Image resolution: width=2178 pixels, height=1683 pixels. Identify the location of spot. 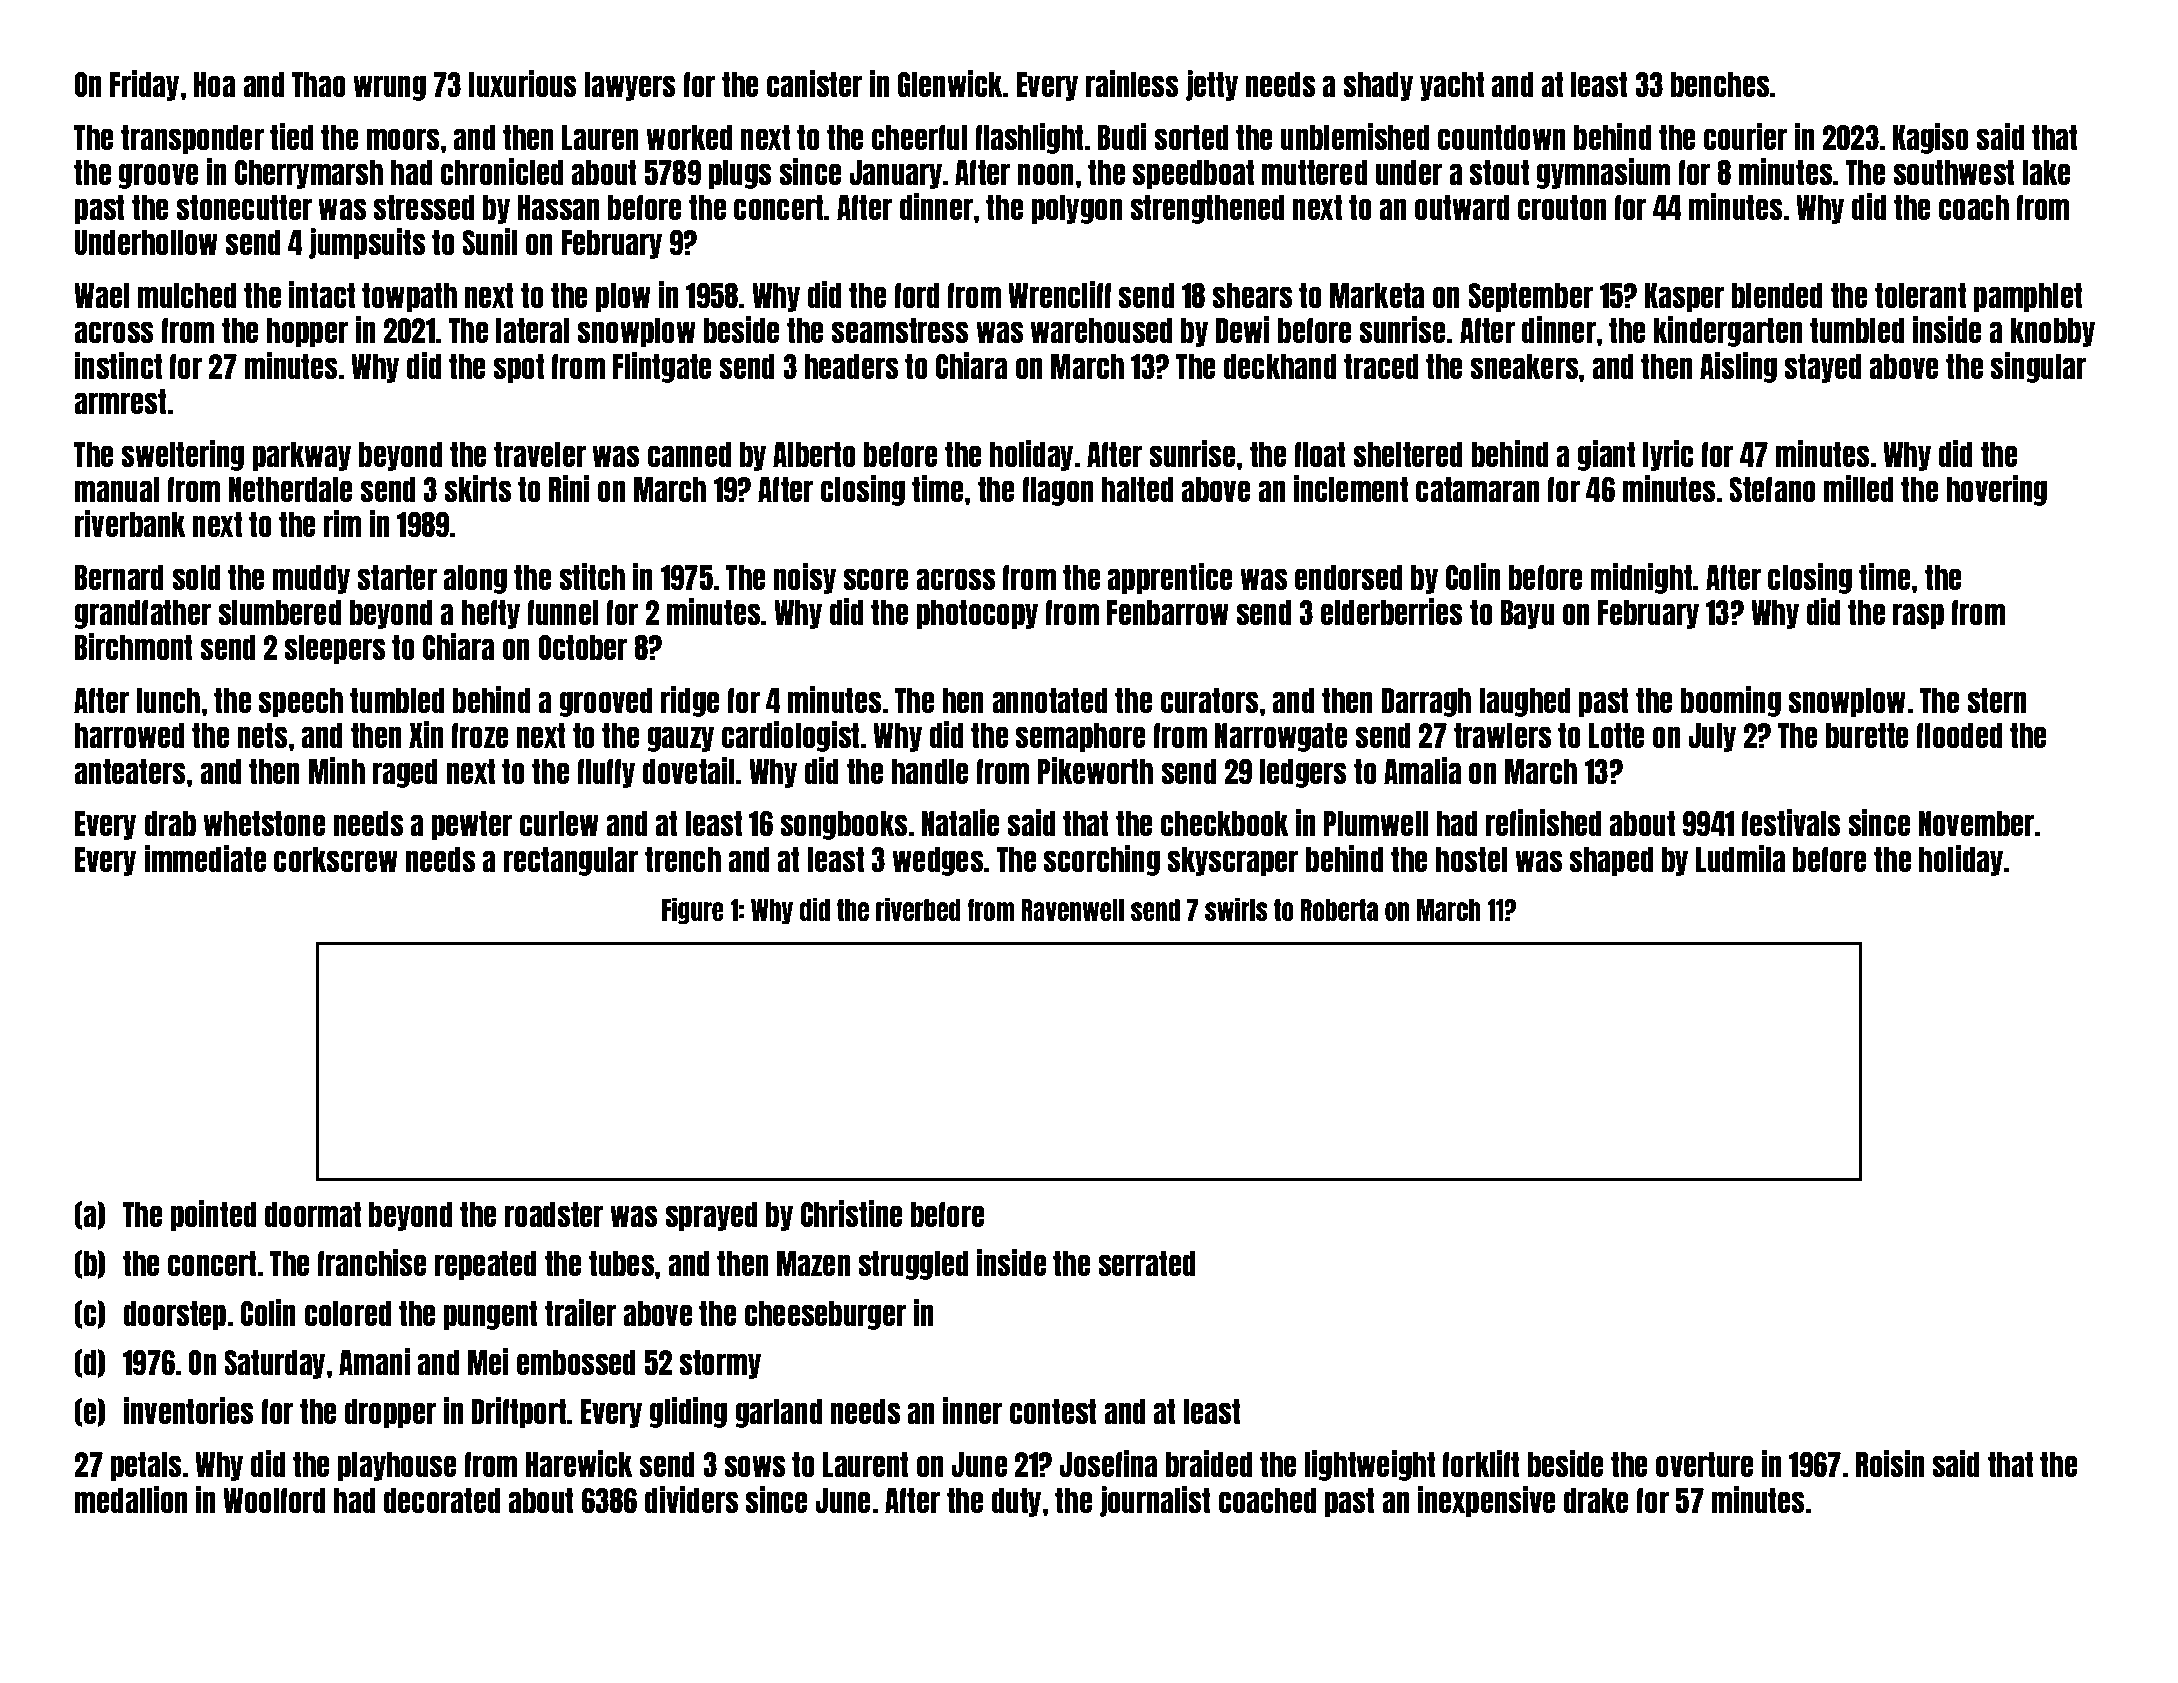
(518, 368).
